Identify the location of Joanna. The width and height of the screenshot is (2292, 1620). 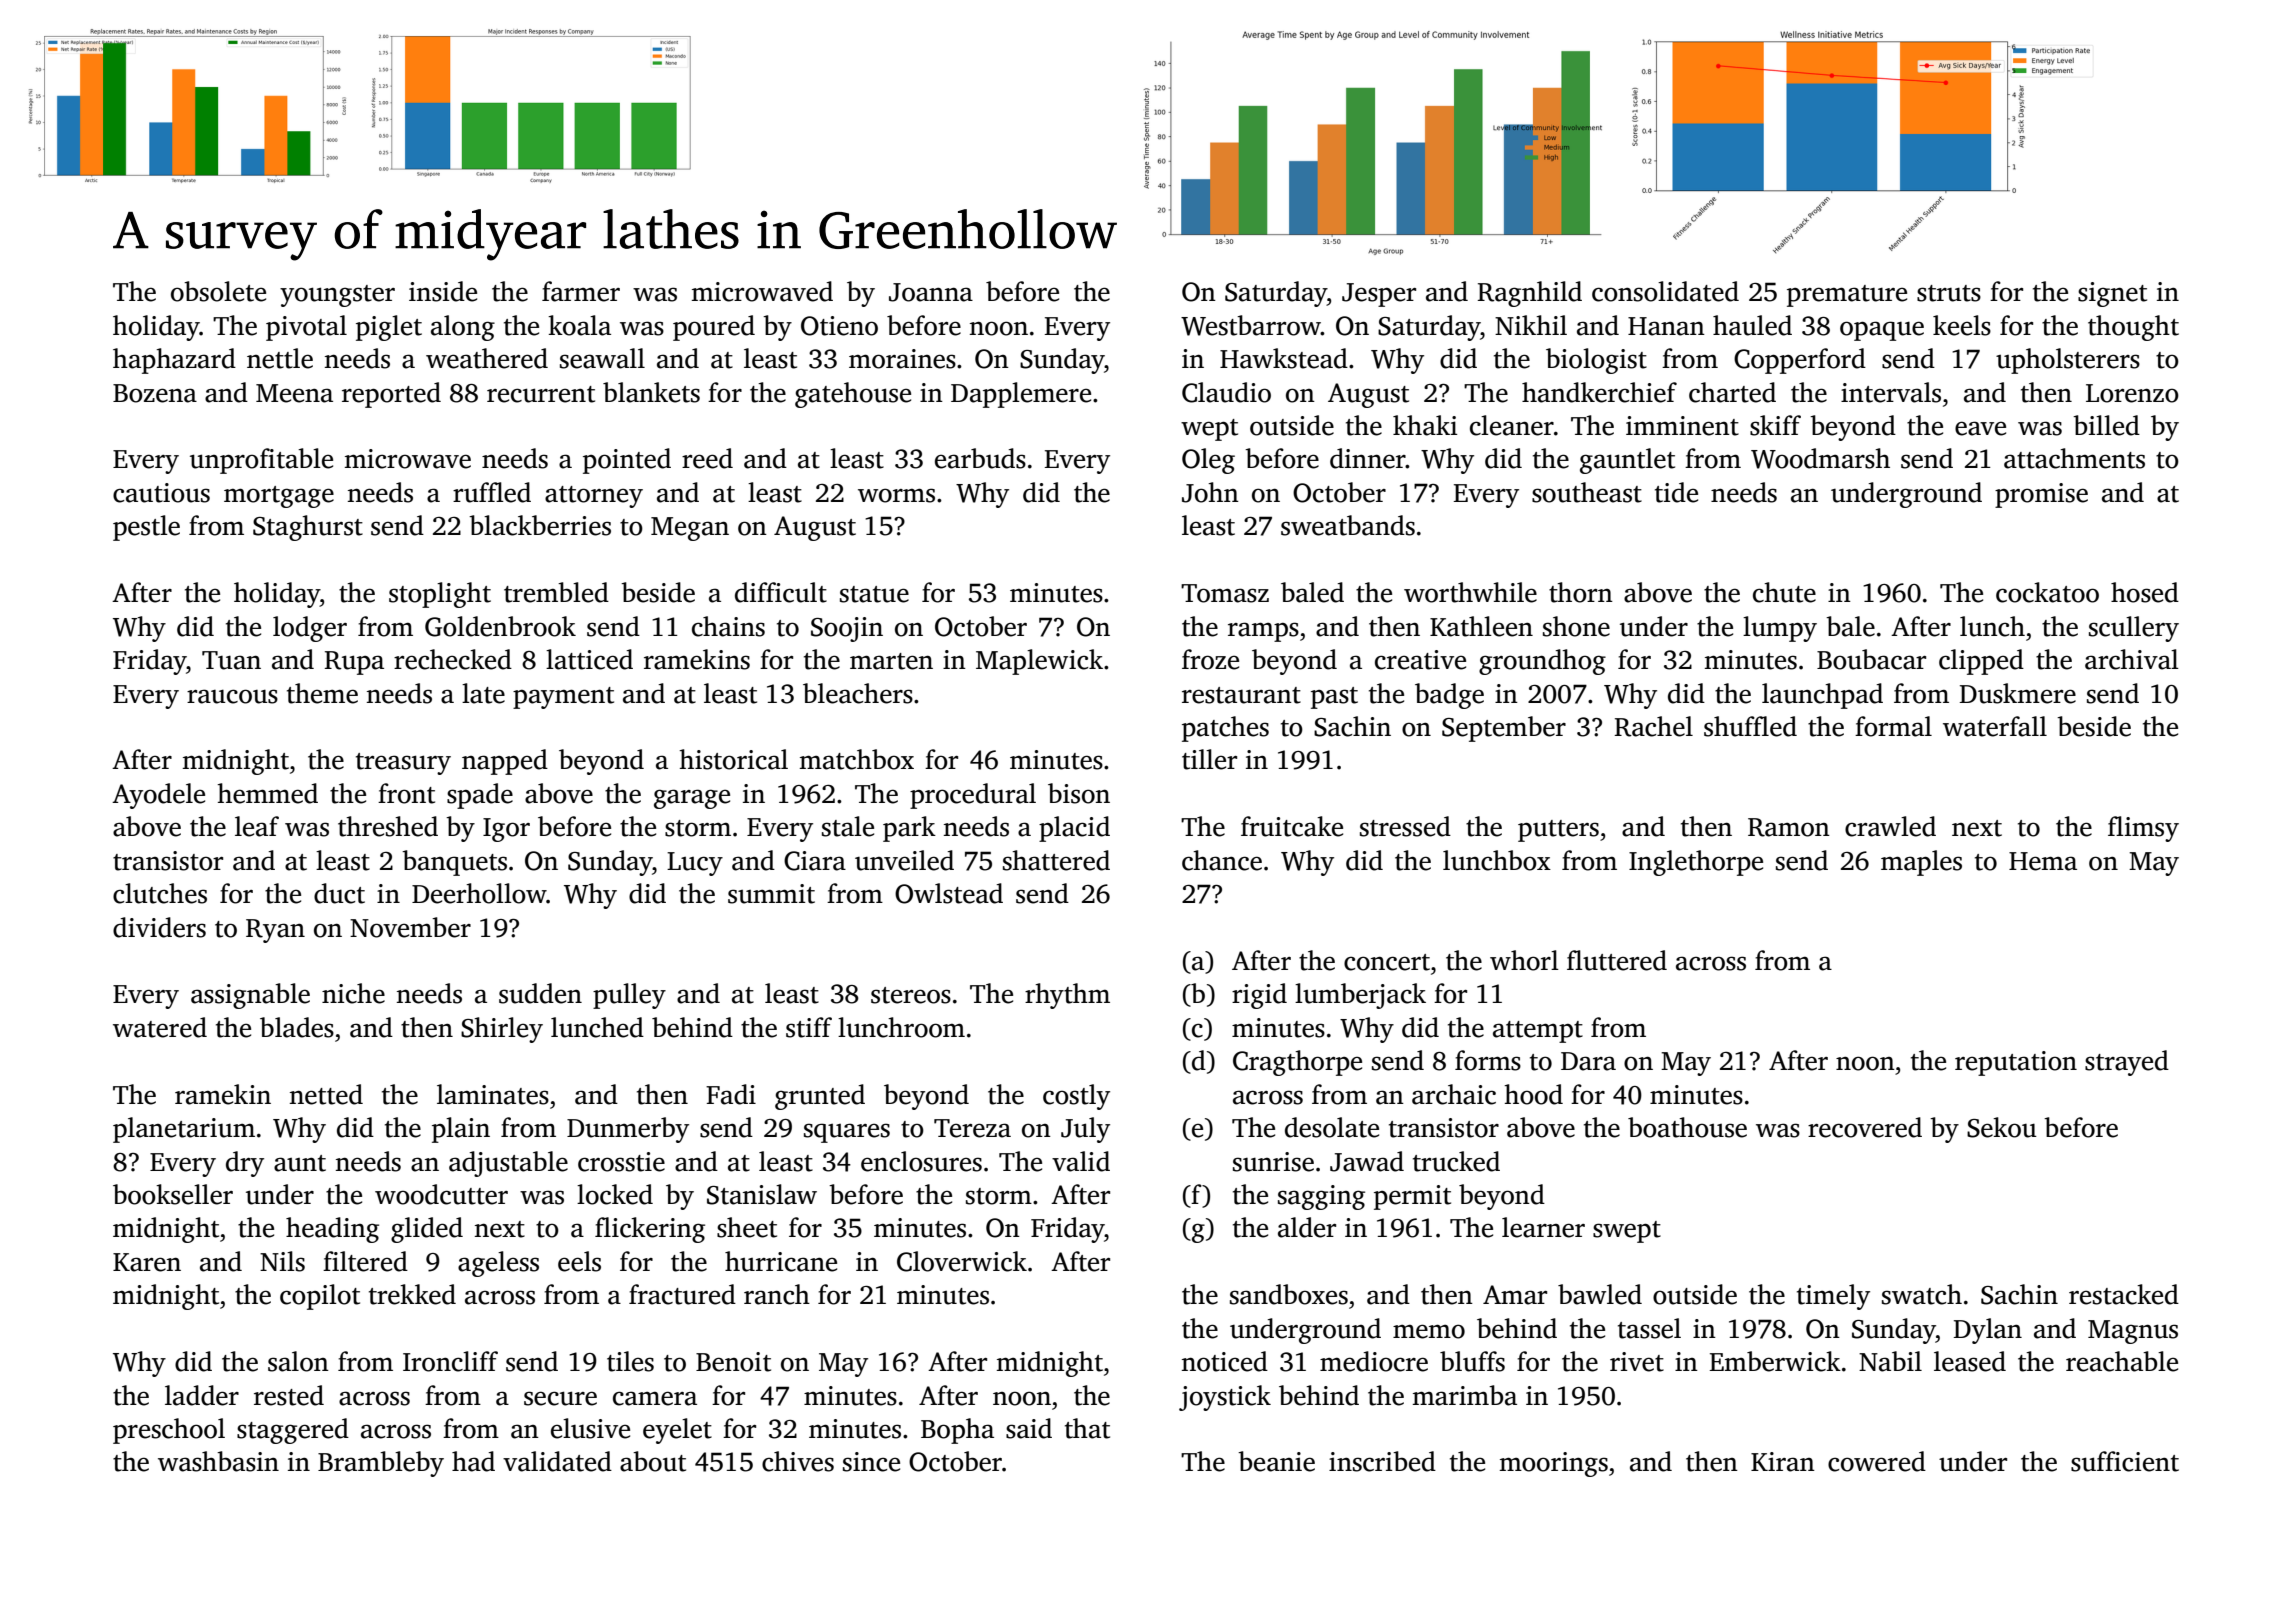
(931, 292).
